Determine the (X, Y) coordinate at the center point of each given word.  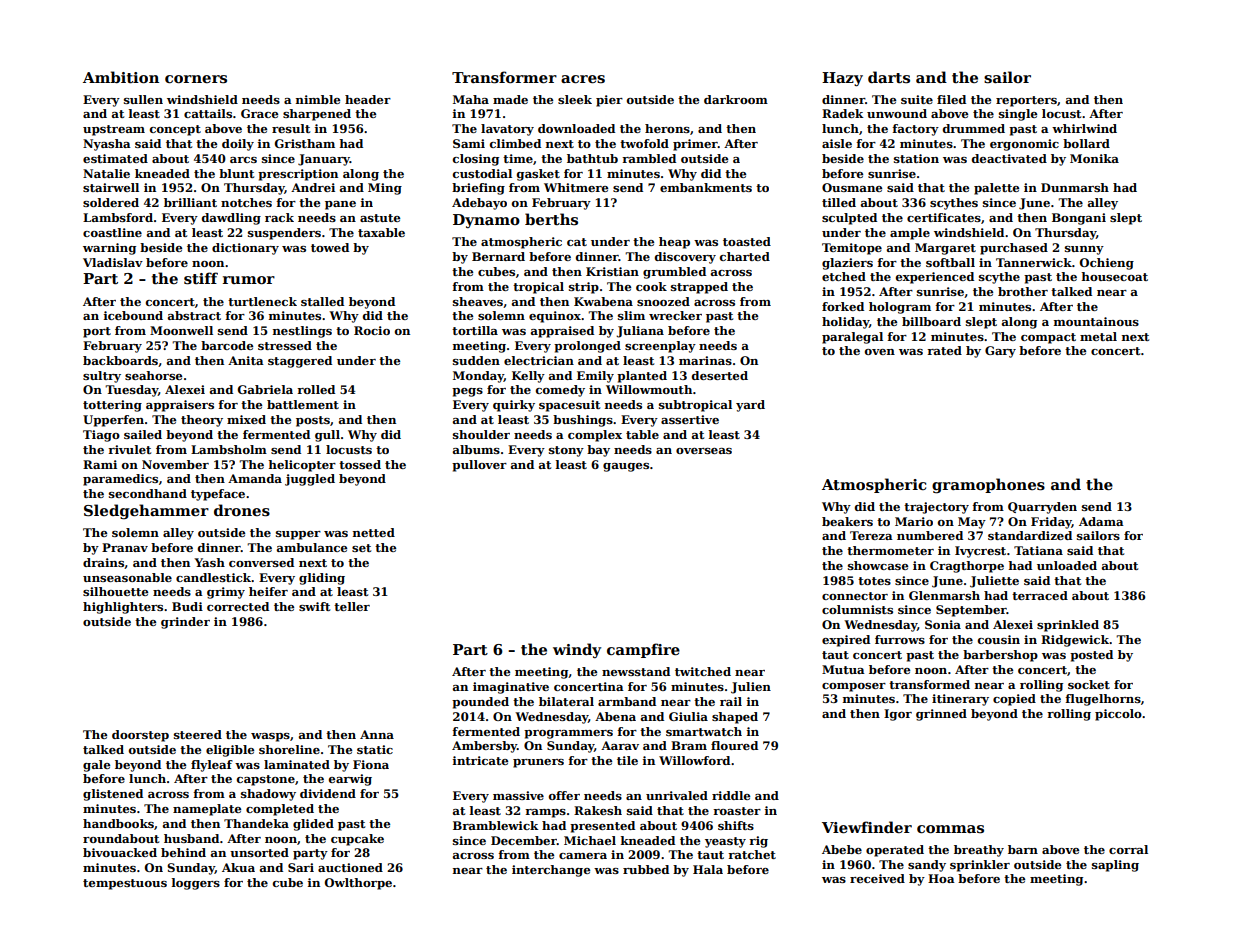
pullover (479, 466)
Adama (1101, 521)
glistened (113, 795)
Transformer (504, 77)
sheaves (478, 301)
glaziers (847, 264)
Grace (259, 113)
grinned (941, 715)
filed (951, 99)
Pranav (125, 547)
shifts (736, 825)
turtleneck (262, 301)
